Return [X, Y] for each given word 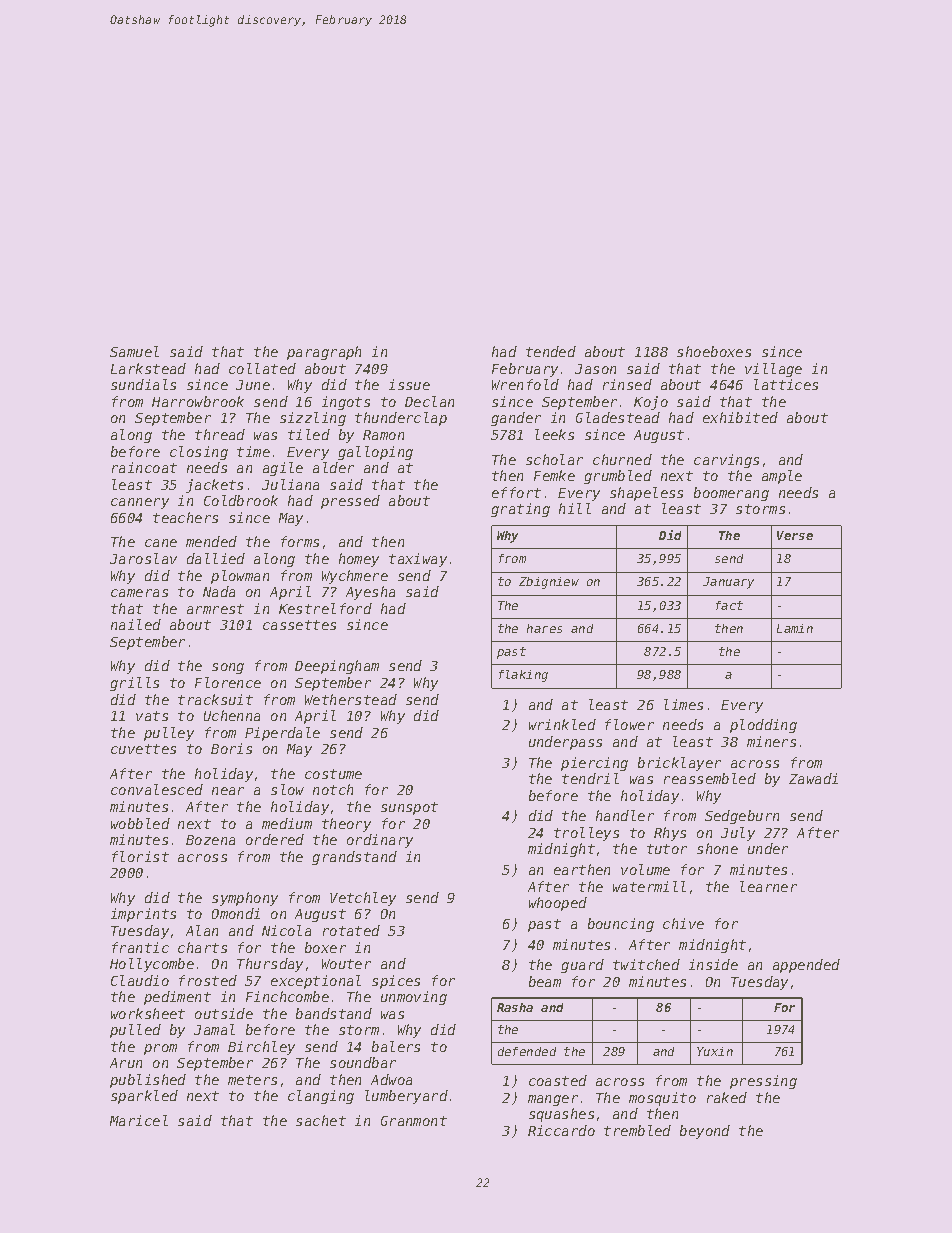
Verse [795, 535]
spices [396, 982]
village [773, 370]
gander [516, 419]
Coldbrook [241, 500]
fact [729, 605]
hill [575, 508]
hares [544, 628]
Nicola [286, 930]
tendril [590, 778]
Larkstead [148, 368]
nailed [136, 624]
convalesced [157, 789]
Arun [126, 1063]
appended [806, 966]
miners [771, 741]
